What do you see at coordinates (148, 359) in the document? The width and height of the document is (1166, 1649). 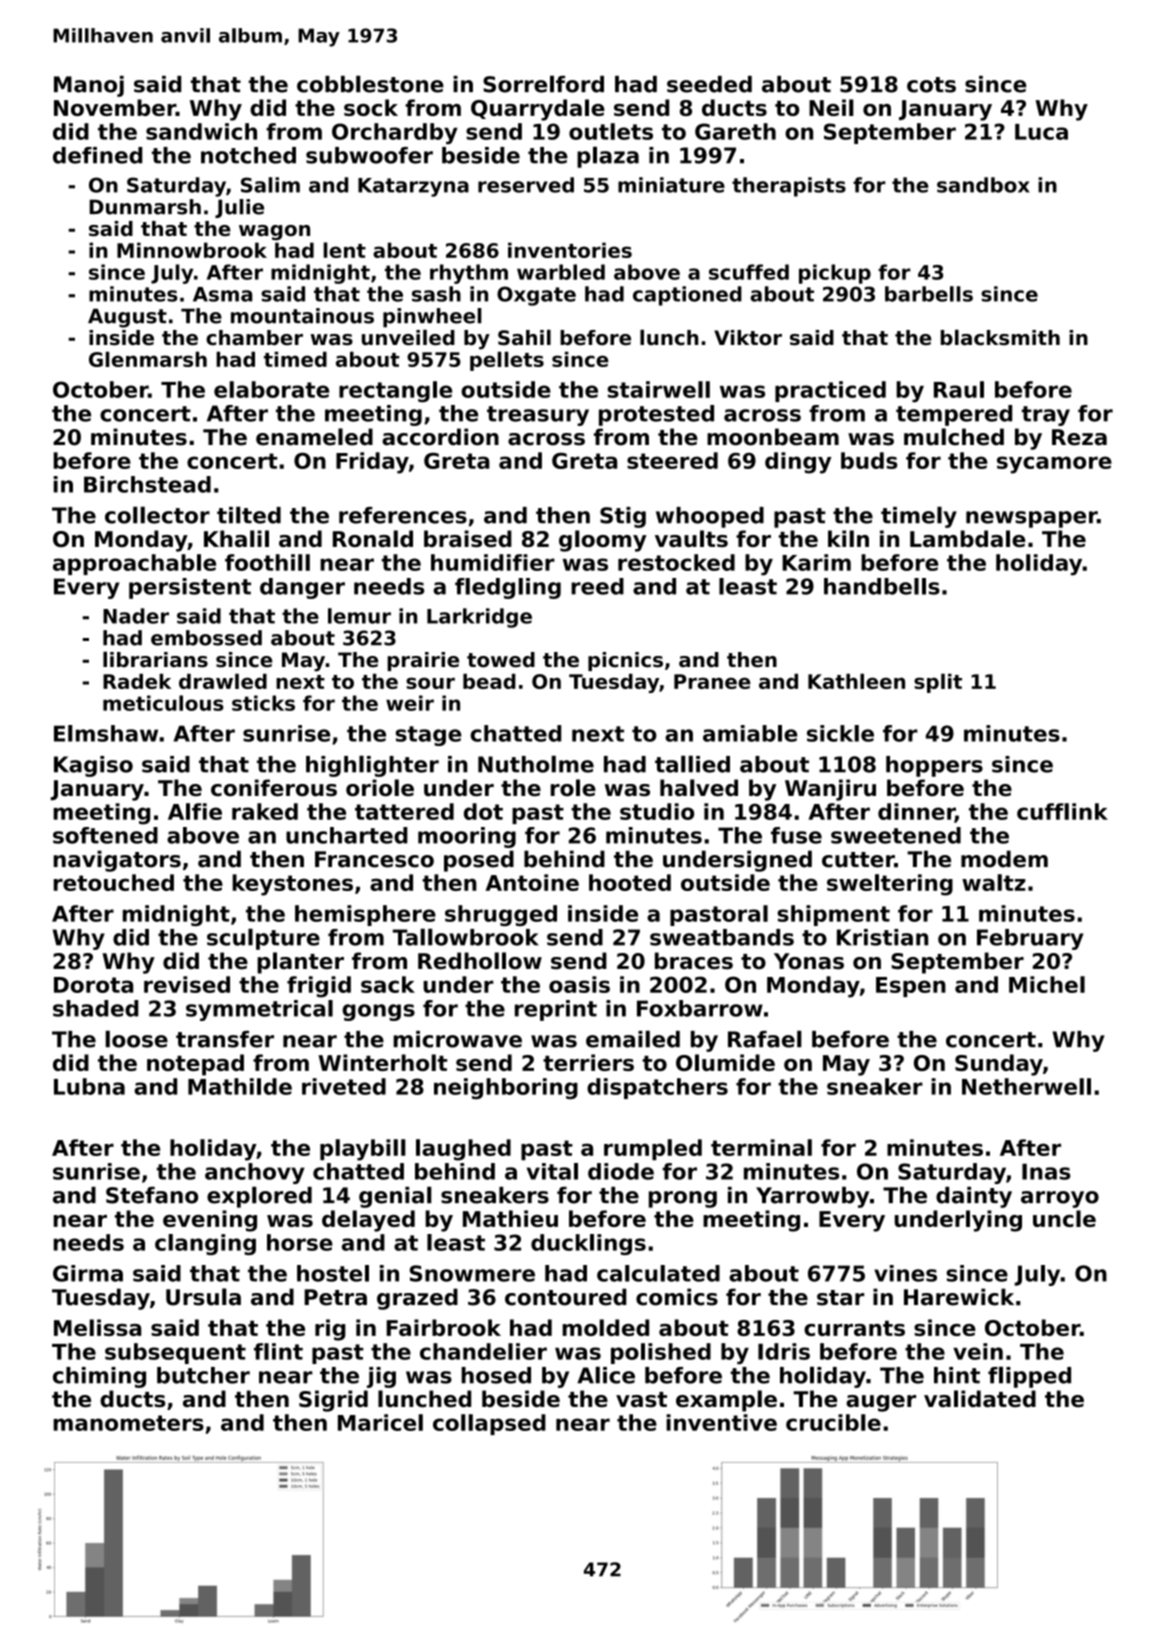 I see `Glenmarsh` at bounding box center [148, 359].
